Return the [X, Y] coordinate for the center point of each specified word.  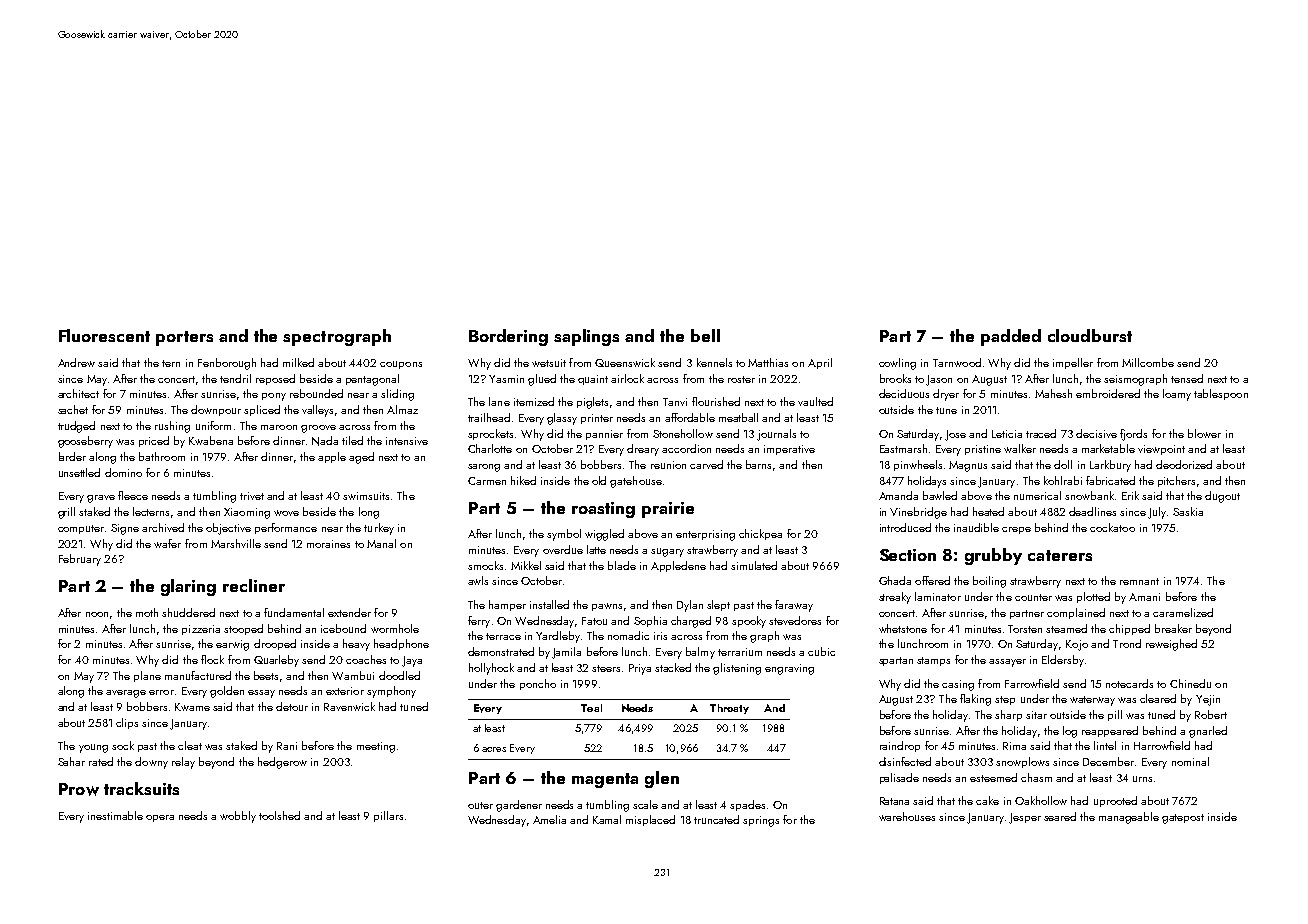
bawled [940, 495]
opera [160, 818]
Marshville [236, 543]
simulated [754, 565]
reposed [275, 379]
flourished [716, 401]
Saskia [1188, 511]
